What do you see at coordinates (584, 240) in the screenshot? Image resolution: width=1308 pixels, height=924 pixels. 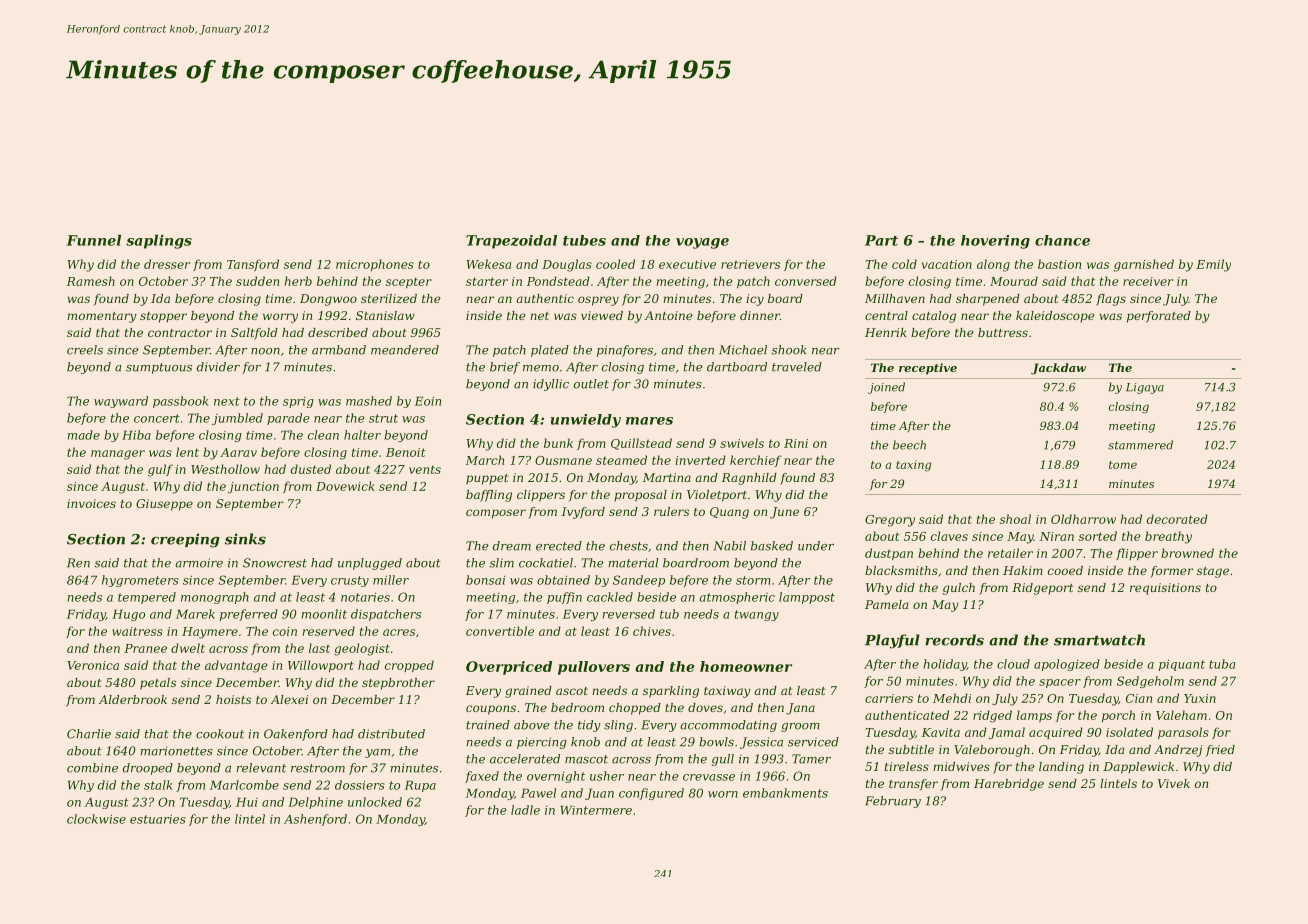 I see `tubes` at bounding box center [584, 240].
